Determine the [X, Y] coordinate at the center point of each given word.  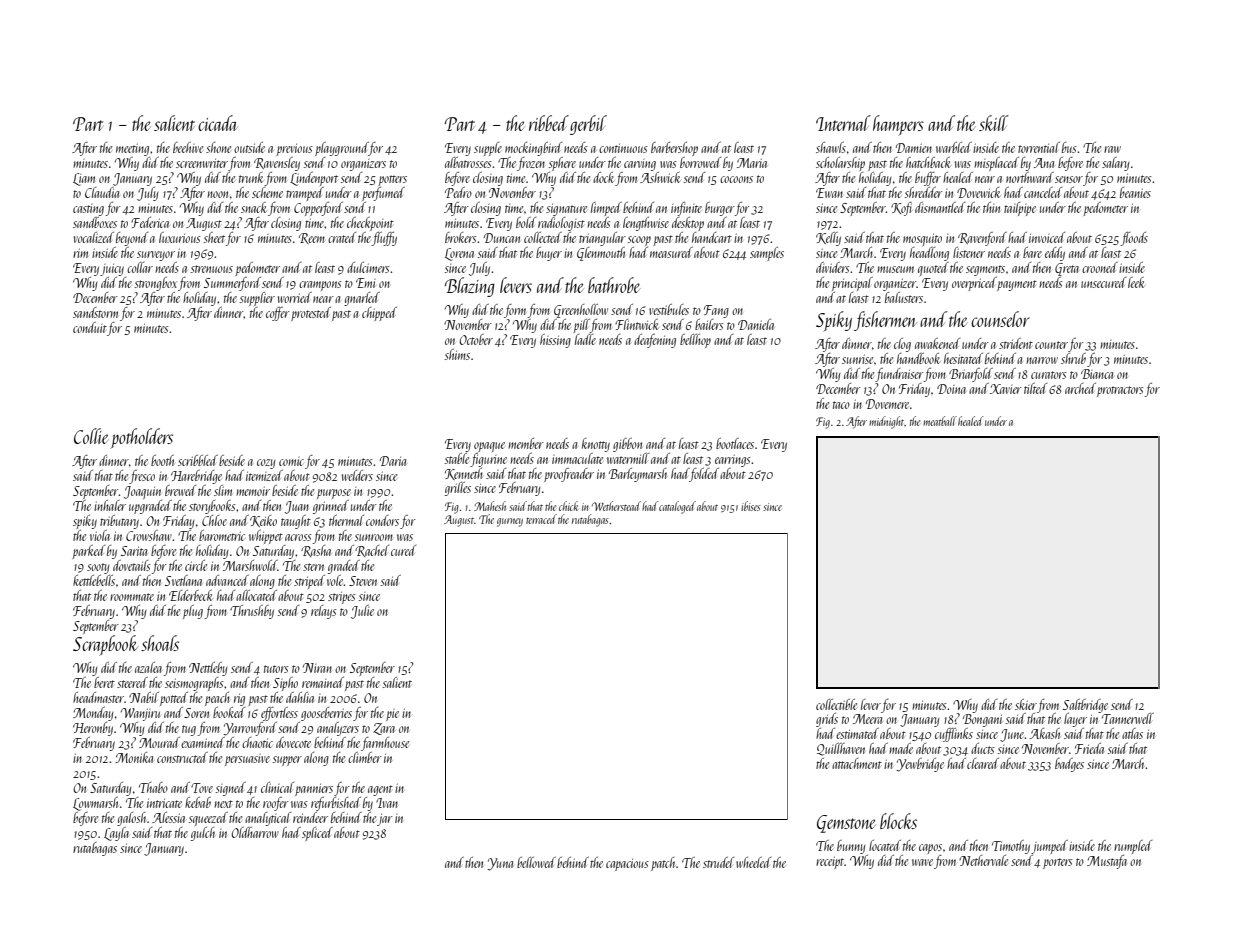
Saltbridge [1085, 706]
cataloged [677, 507]
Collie [91, 436]
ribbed [549, 123]
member [526, 443]
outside [249, 147]
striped [309, 582]
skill [994, 123]
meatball [940, 421]
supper [287, 761]
